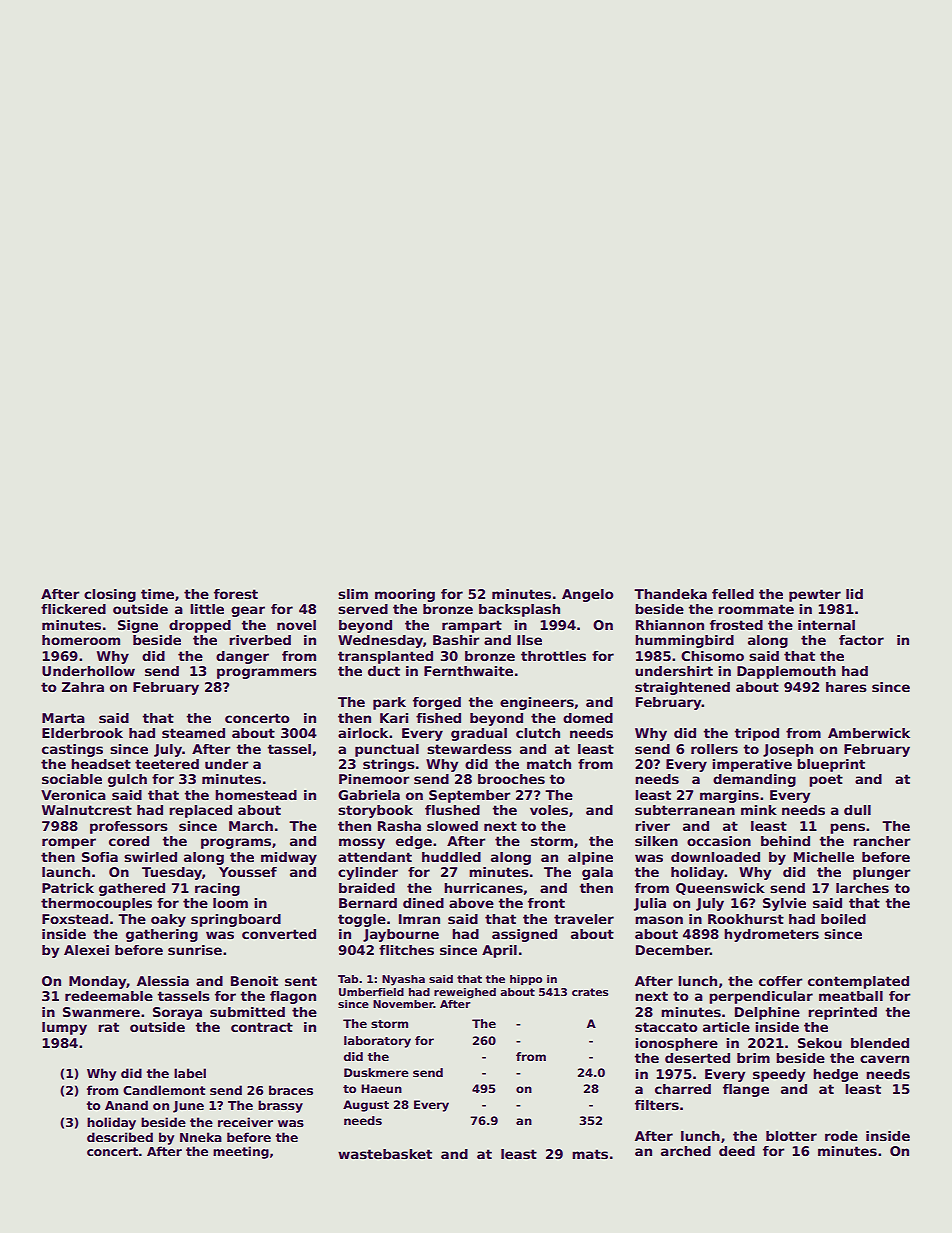 This screenshot has height=1233, width=952. What do you see at coordinates (75, 919) in the screenshot?
I see `Foxstead` at bounding box center [75, 919].
